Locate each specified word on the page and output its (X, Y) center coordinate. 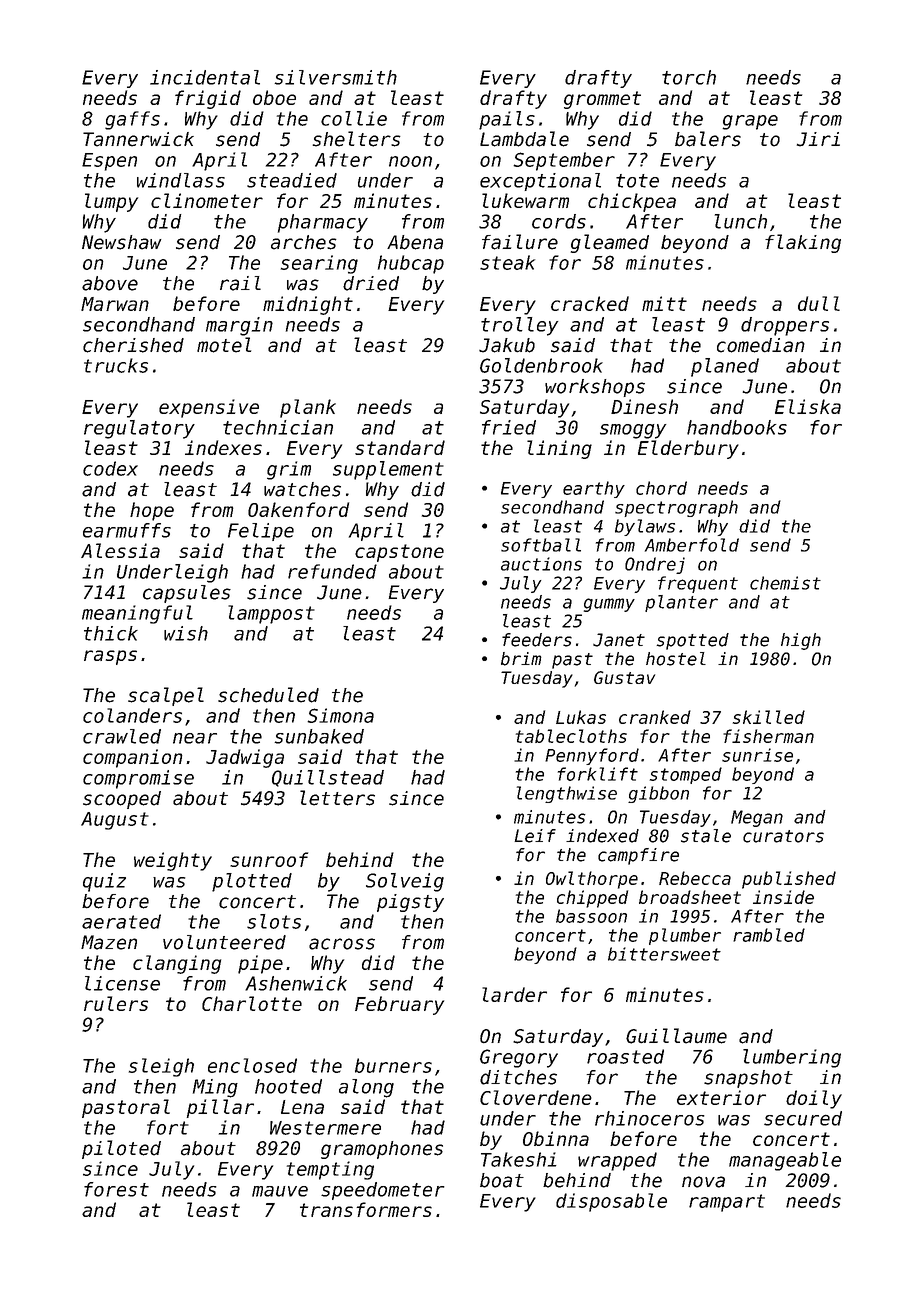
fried (509, 427)
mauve (280, 1191)
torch (689, 77)
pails (507, 120)
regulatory (139, 429)
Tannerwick (138, 139)
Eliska (808, 406)
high (801, 641)
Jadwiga (245, 758)
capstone (399, 553)
